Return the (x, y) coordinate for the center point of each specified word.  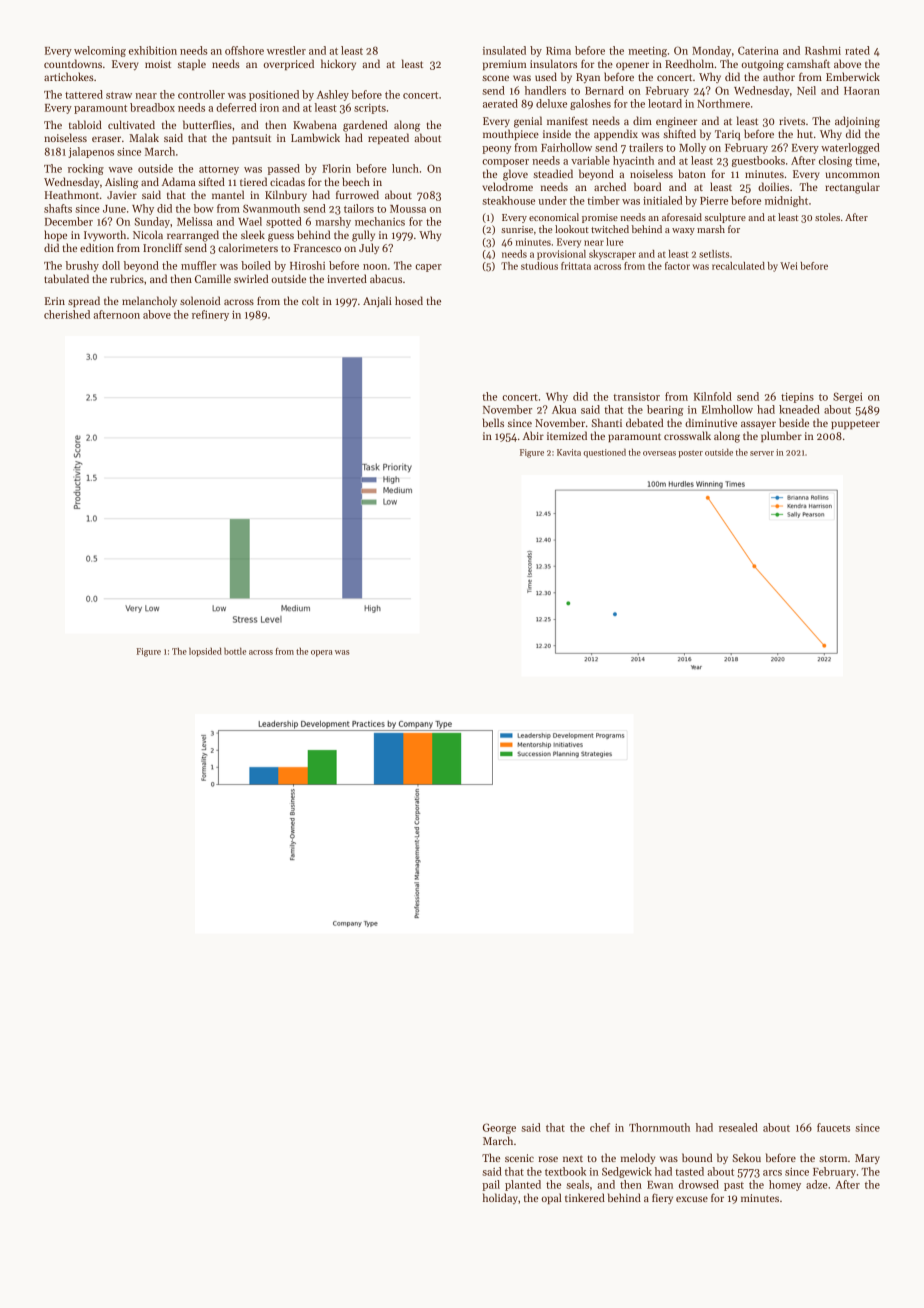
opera (321, 653)
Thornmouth (659, 1127)
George (499, 1128)
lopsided (205, 652)
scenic (519, 1158)
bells (493, 422)
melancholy (149, 301)
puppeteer (855, 424)
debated (644, 422)
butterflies (207, 124)
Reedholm (689, 63)
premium (505, 65)
